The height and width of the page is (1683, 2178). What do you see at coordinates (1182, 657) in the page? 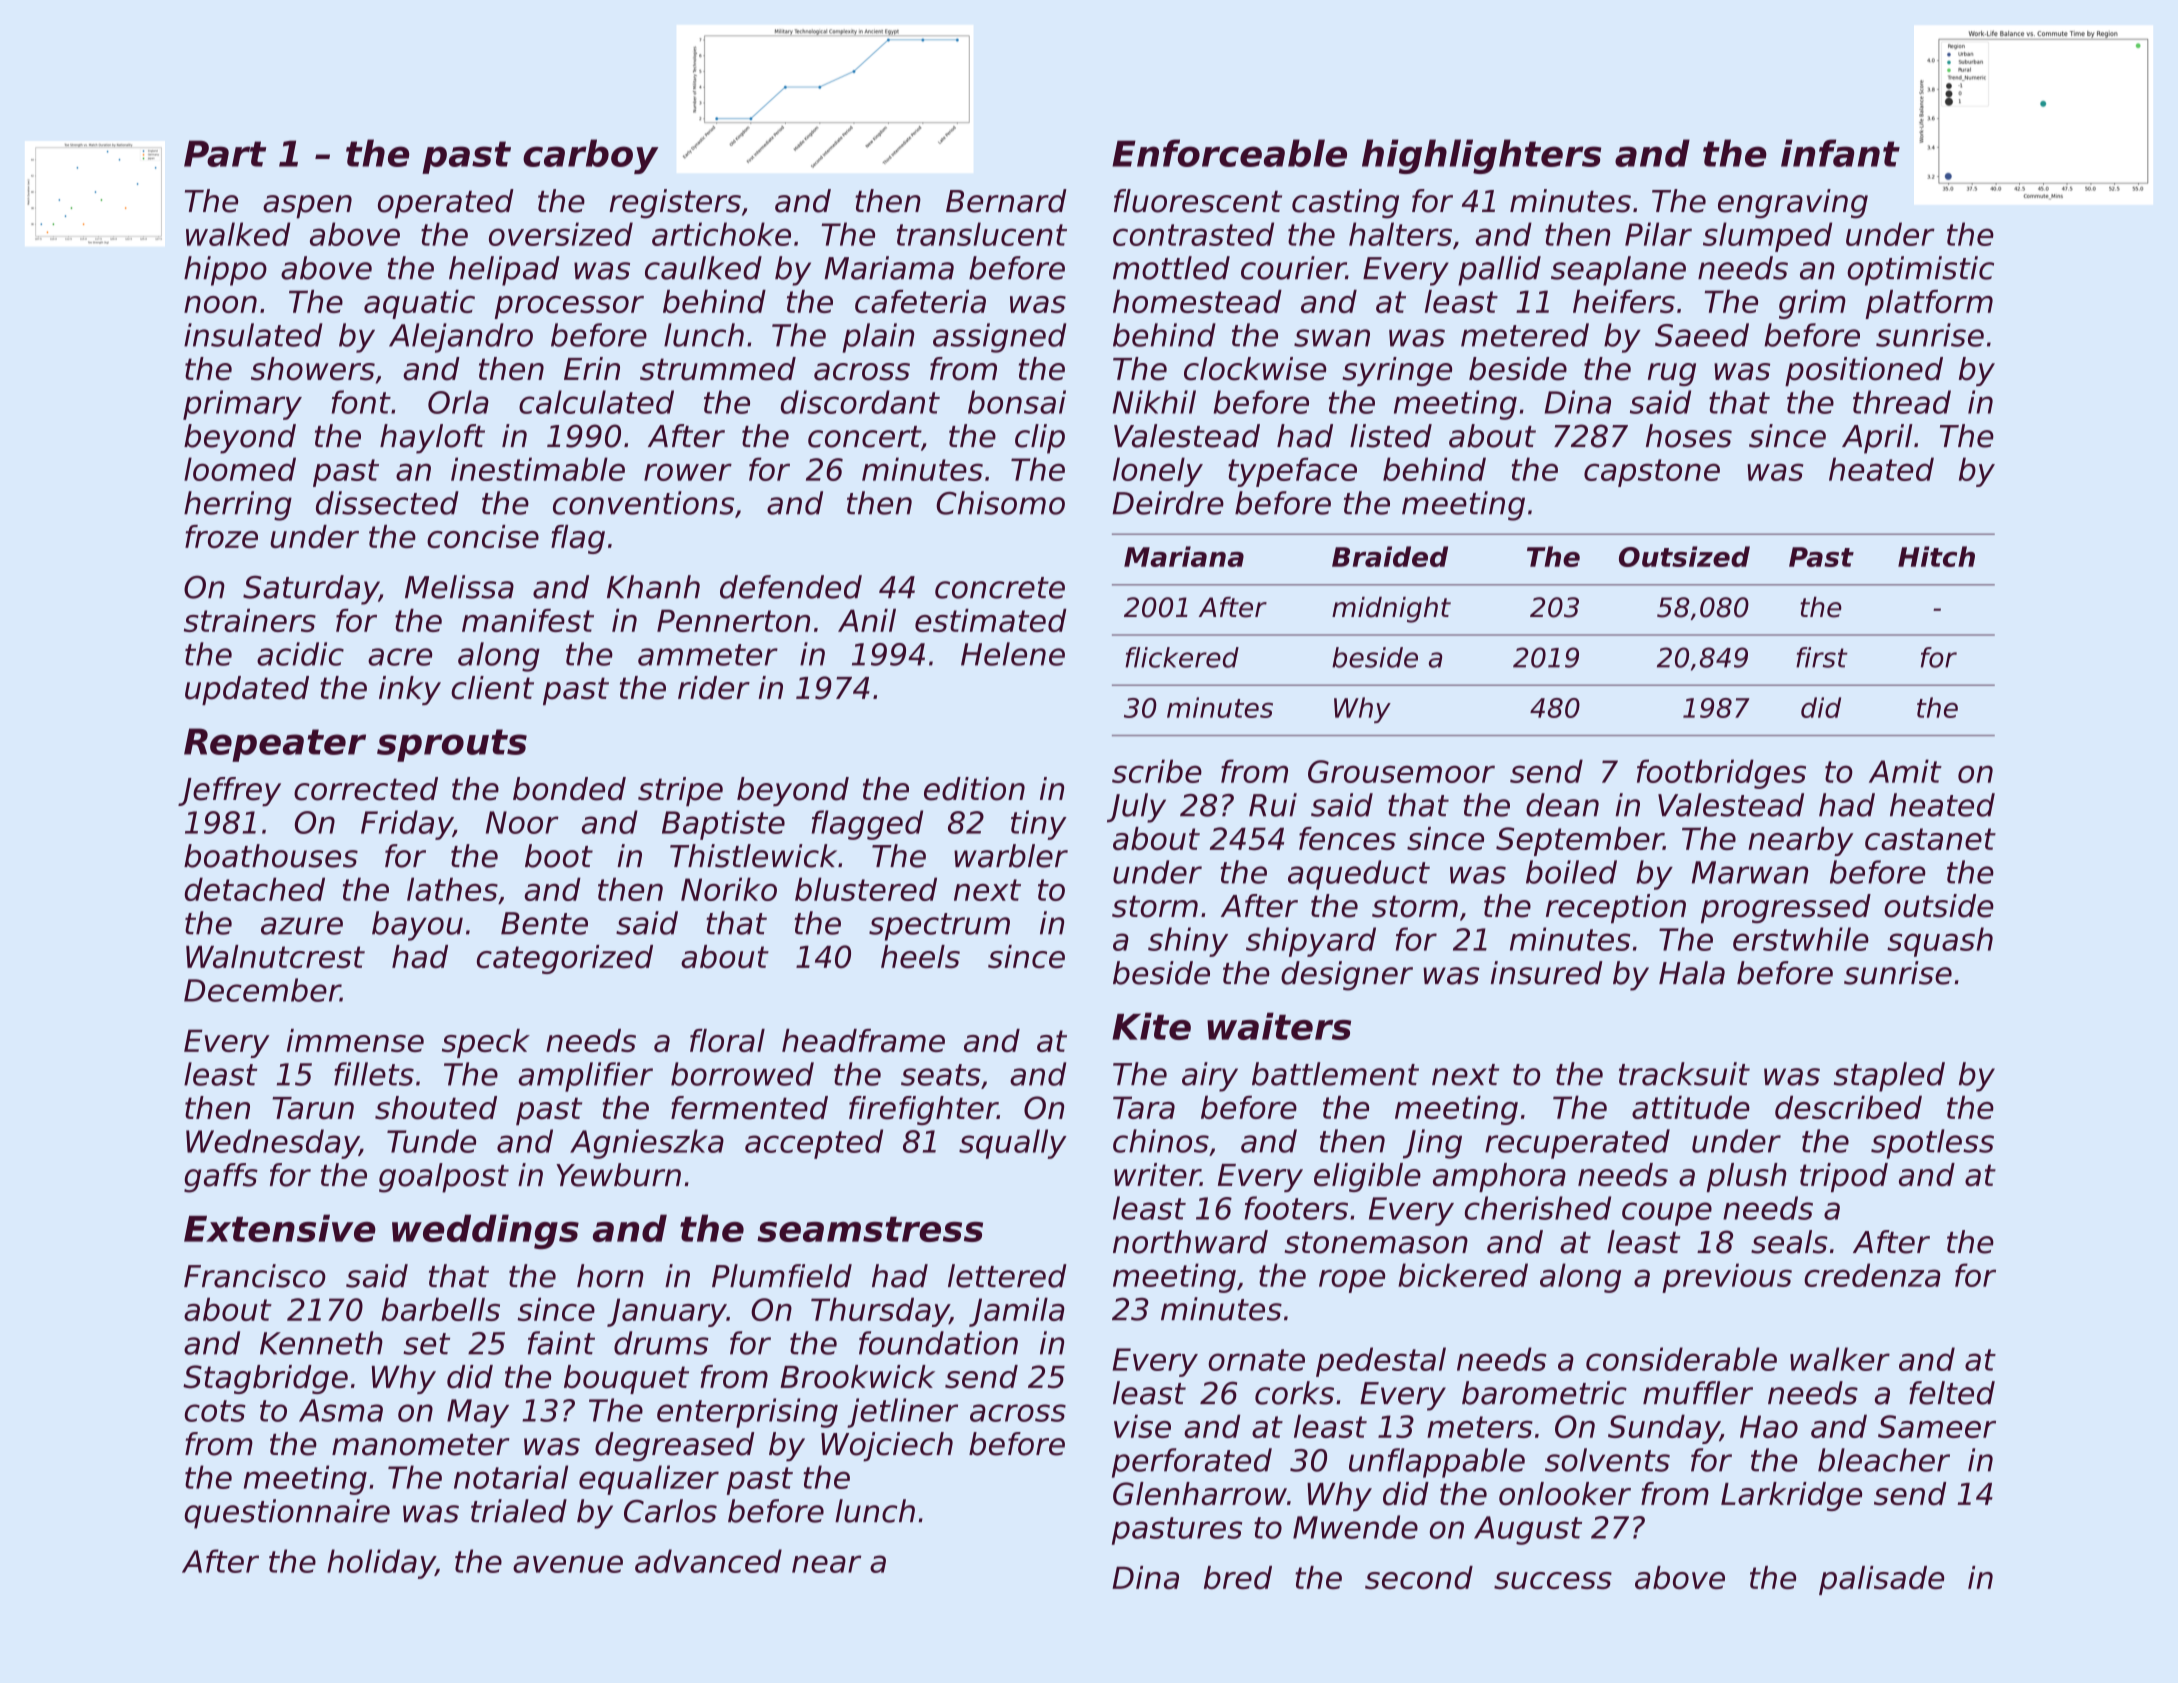
I see `flickered` at bounding box center [1182, 657].
